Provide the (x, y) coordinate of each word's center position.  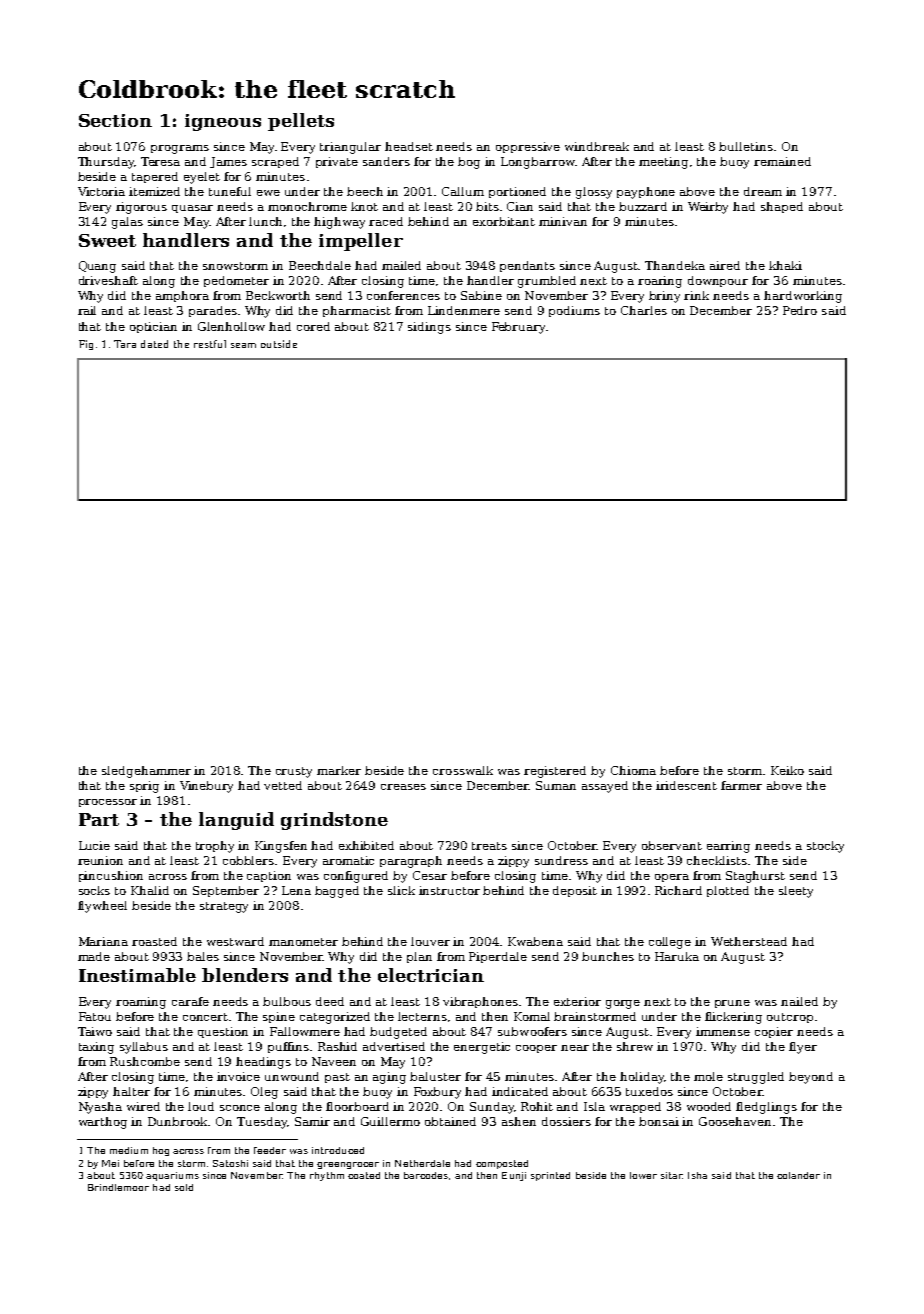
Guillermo (390, 1121)
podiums (574, 311)
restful (210, 344)
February (518, 328)
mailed (401, 265)
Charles (644, 310)
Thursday (106, 163)
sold (184, 1187)
